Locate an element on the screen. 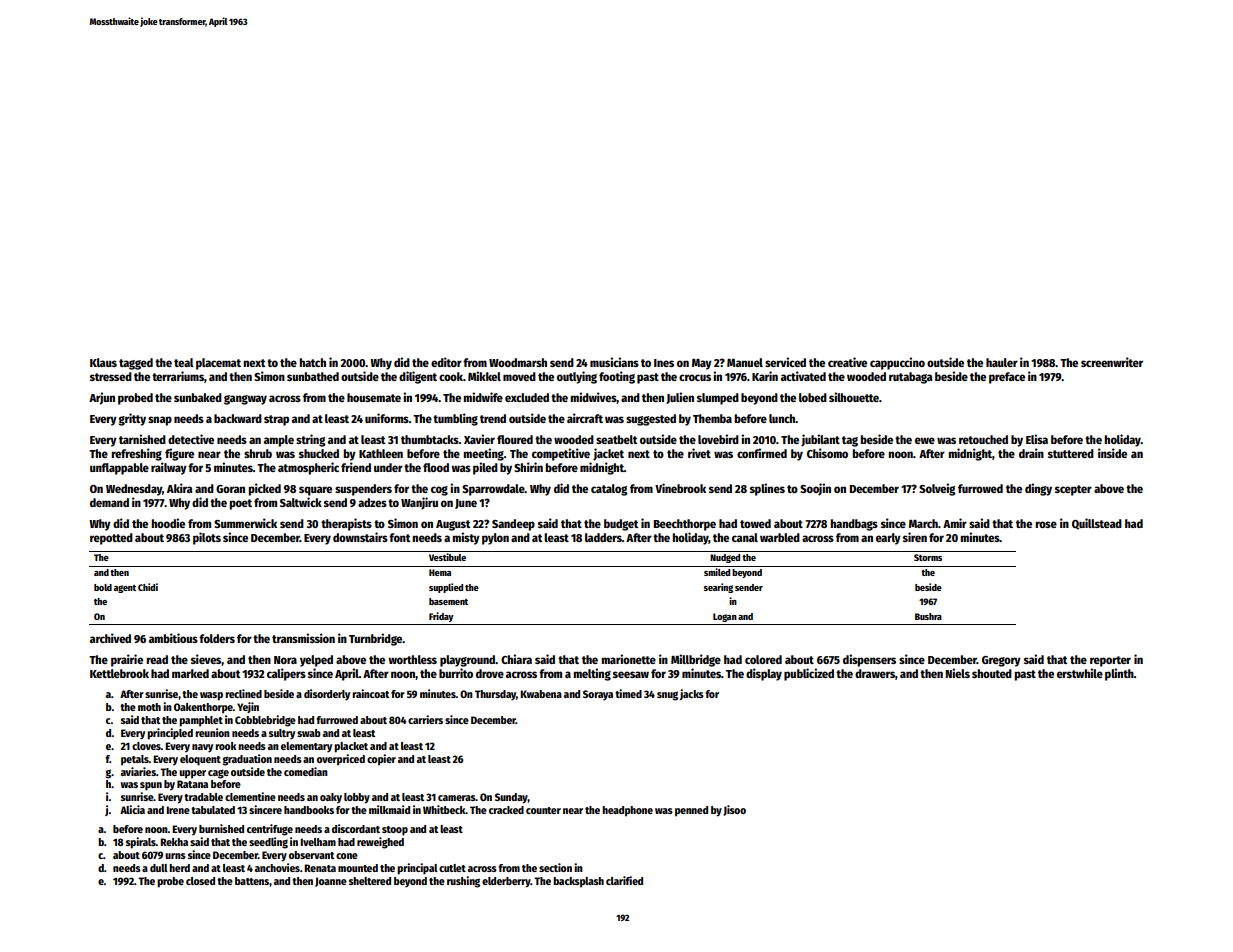 This screenshot has height=952, width=1233. siren is located at coordinates (915, 537).
